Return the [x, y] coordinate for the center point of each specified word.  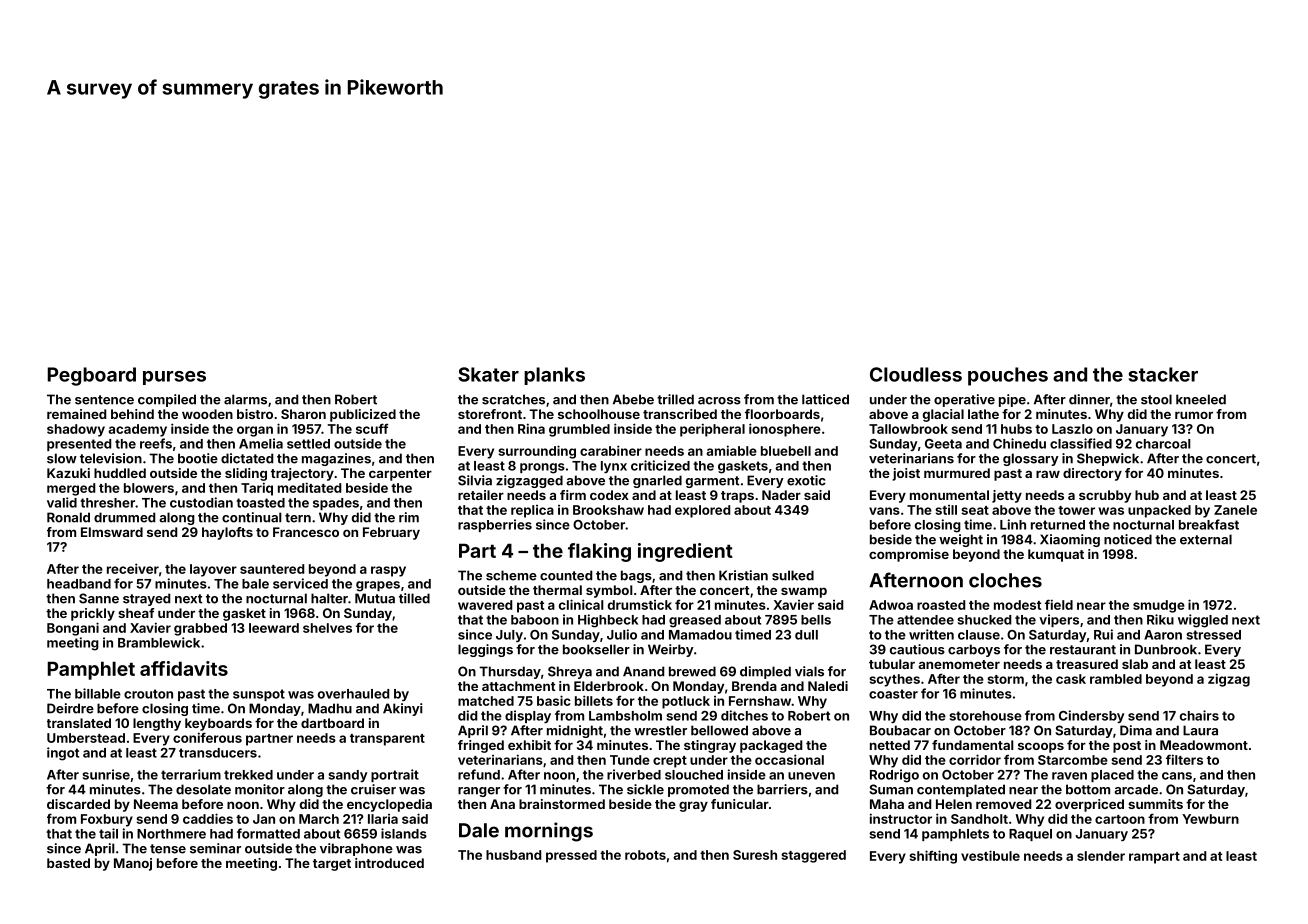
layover [213, 570]
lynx [614, 467]
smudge [1159, 606]
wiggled [1203, 621]
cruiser [373, 789]
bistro [255, 414]
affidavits [184, 668]
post [1127, 747]
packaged [771, 746]
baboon [535, 620]
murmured [957, 473]
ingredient [685, 552]
